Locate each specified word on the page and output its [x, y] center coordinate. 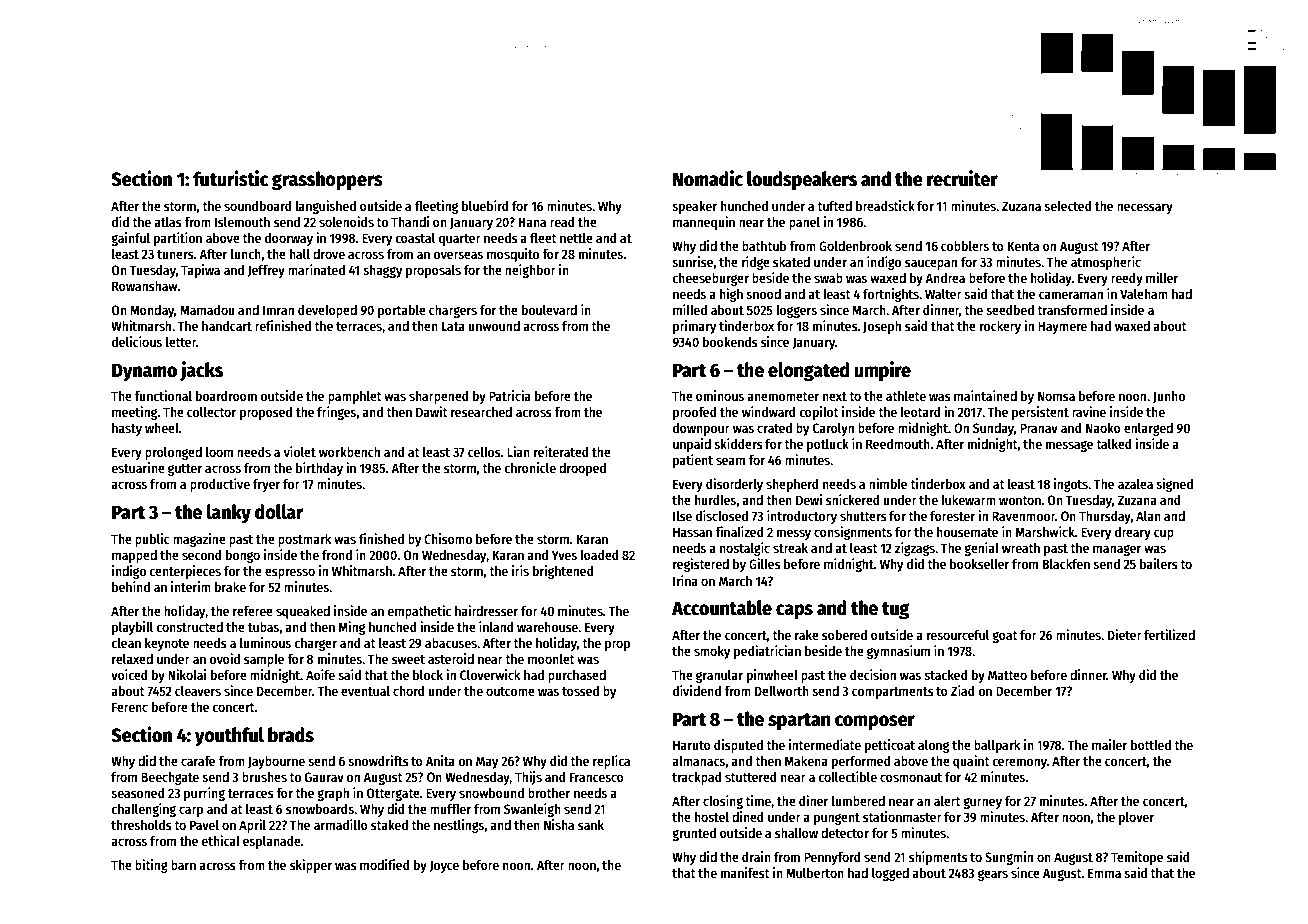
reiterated [561, 451]
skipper [311, 866]
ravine [1089, 411]
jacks [201, 371]
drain [756, 856]
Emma [1104, 873]
